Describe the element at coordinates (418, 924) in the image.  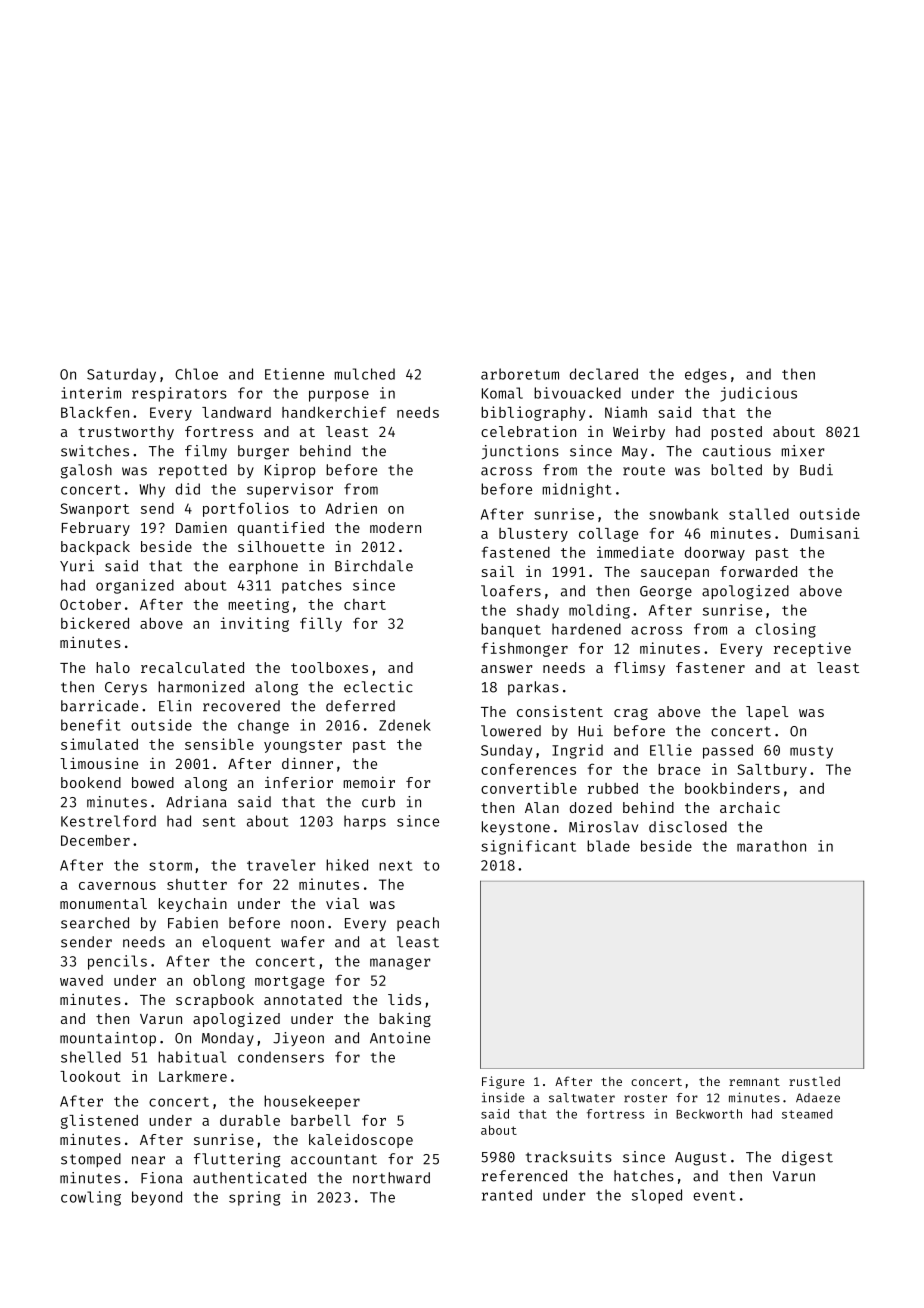
I see `peach` at that location.
